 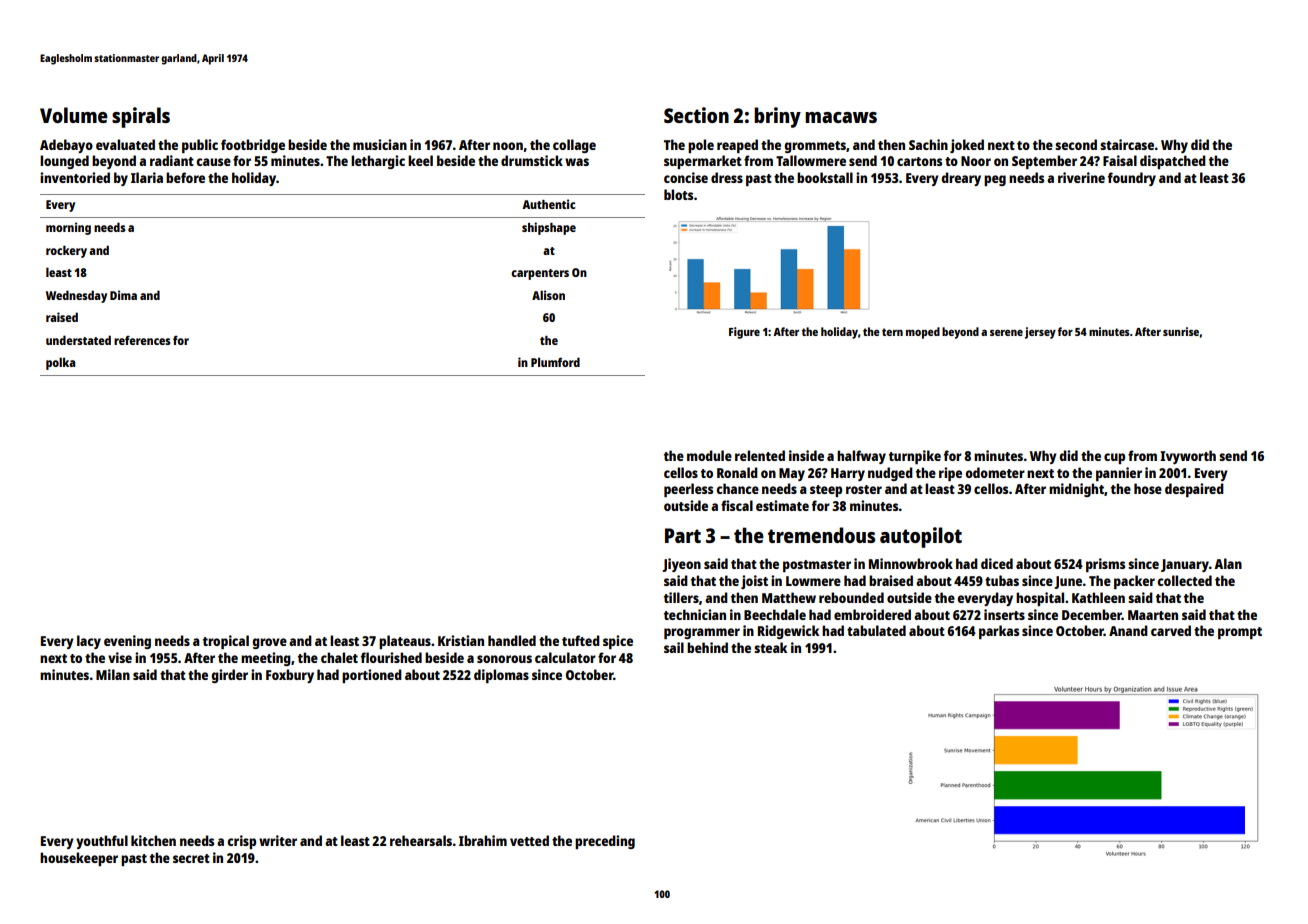 What do you see at coordinates (113, 674) in the document?
I see `Milan` at bounding box center [113, 674].
